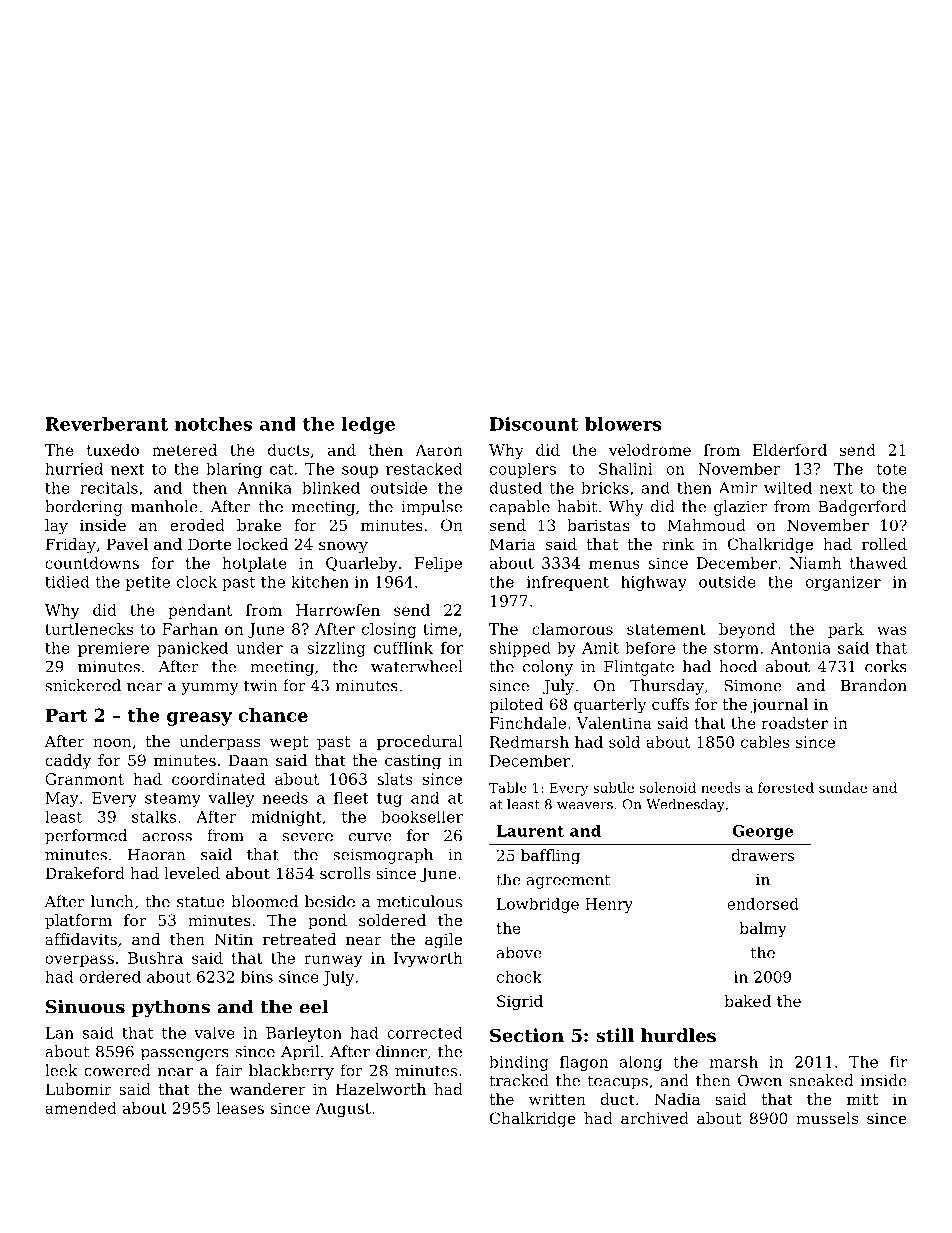 The width and height of the screenshot is (952, 1233). What do you see at coordinates (213, 424) in the screenshot?
I see `notches` at bounding box center [213, 424].
